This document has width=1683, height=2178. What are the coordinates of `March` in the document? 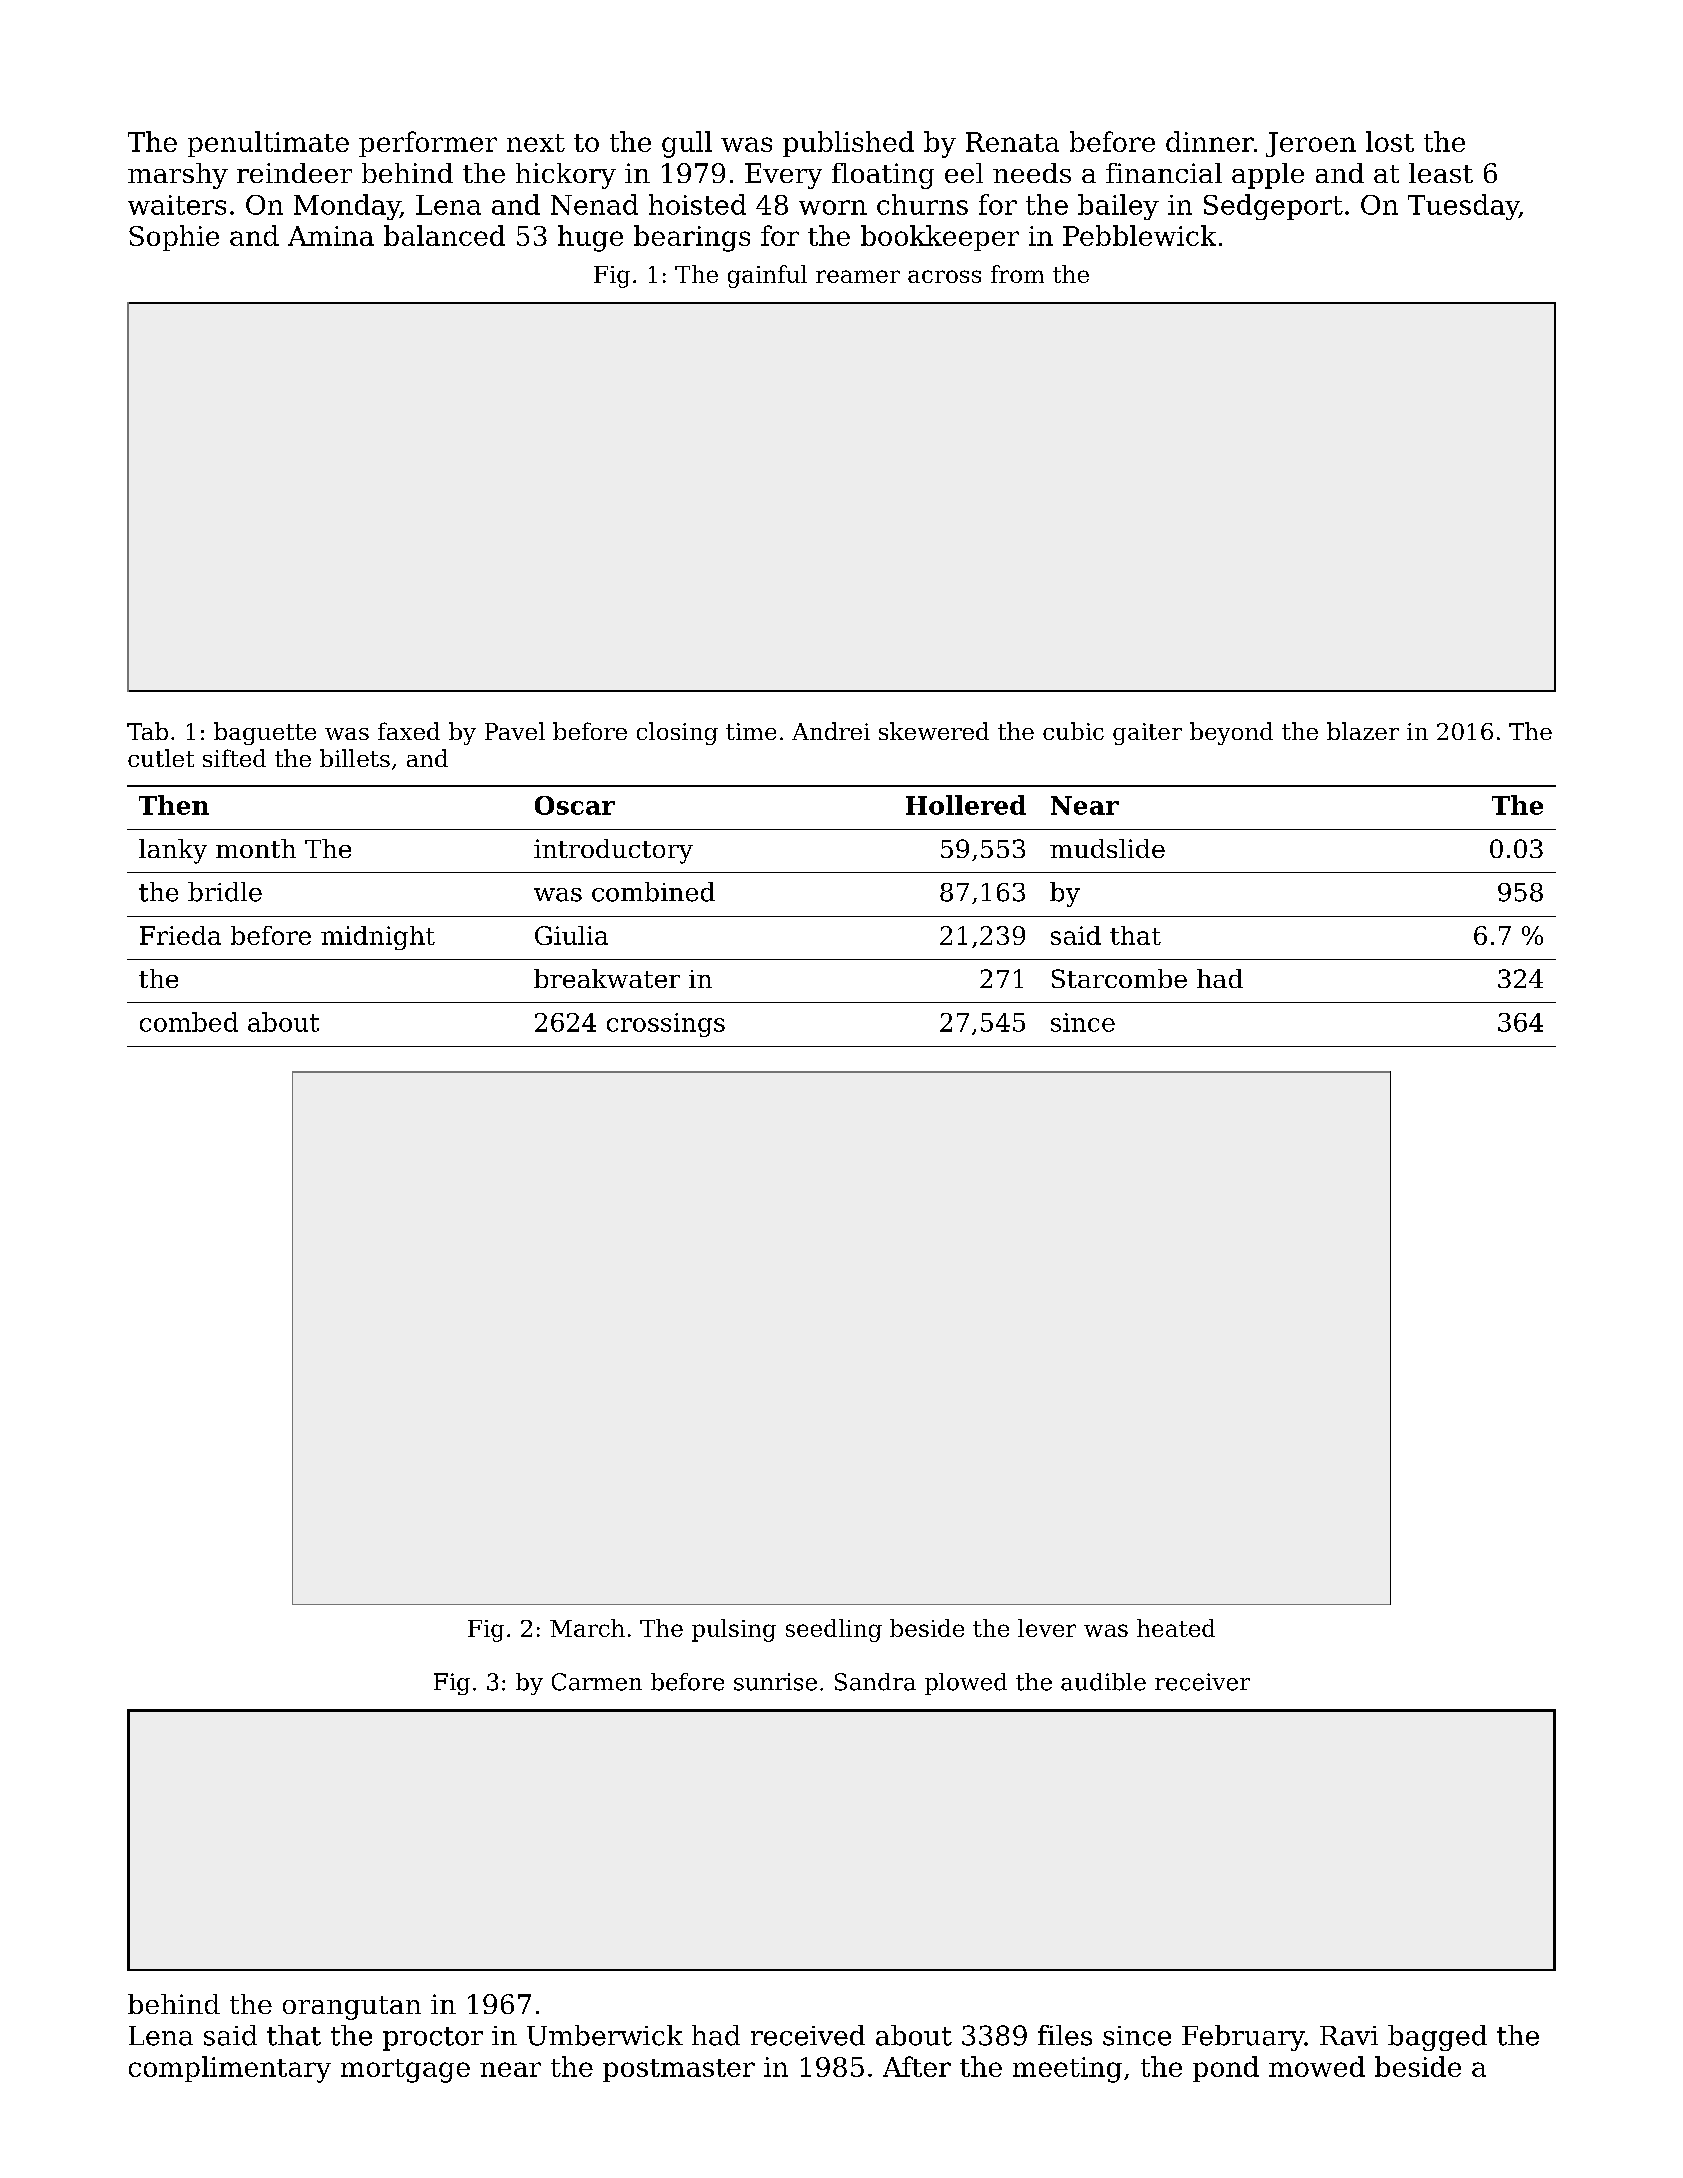 It's located at (587, 1628).
